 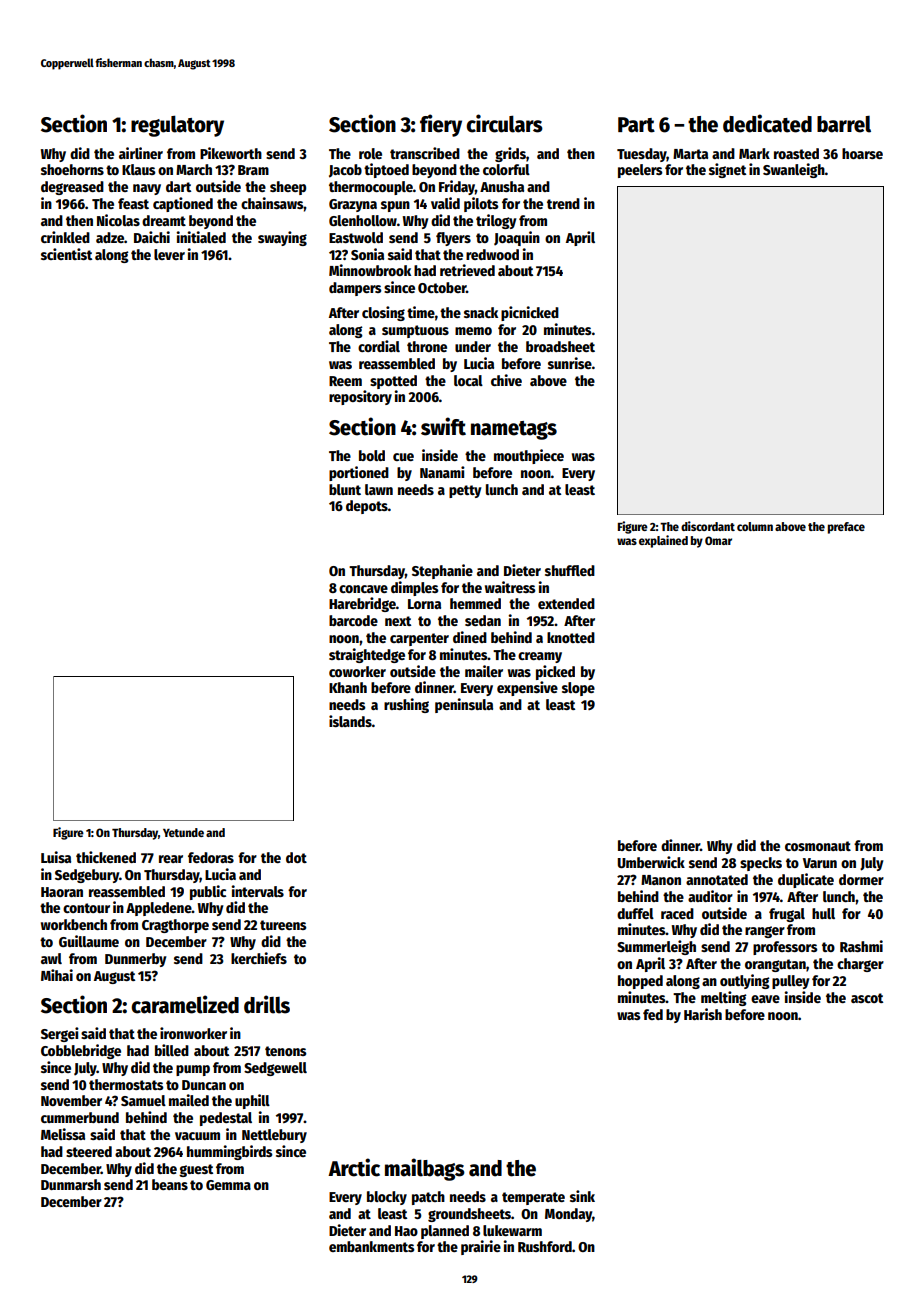 What do you see at coordinates (861, 946) in the screenshot?
I see `Rashmi` at bounding box center [861, 946].
